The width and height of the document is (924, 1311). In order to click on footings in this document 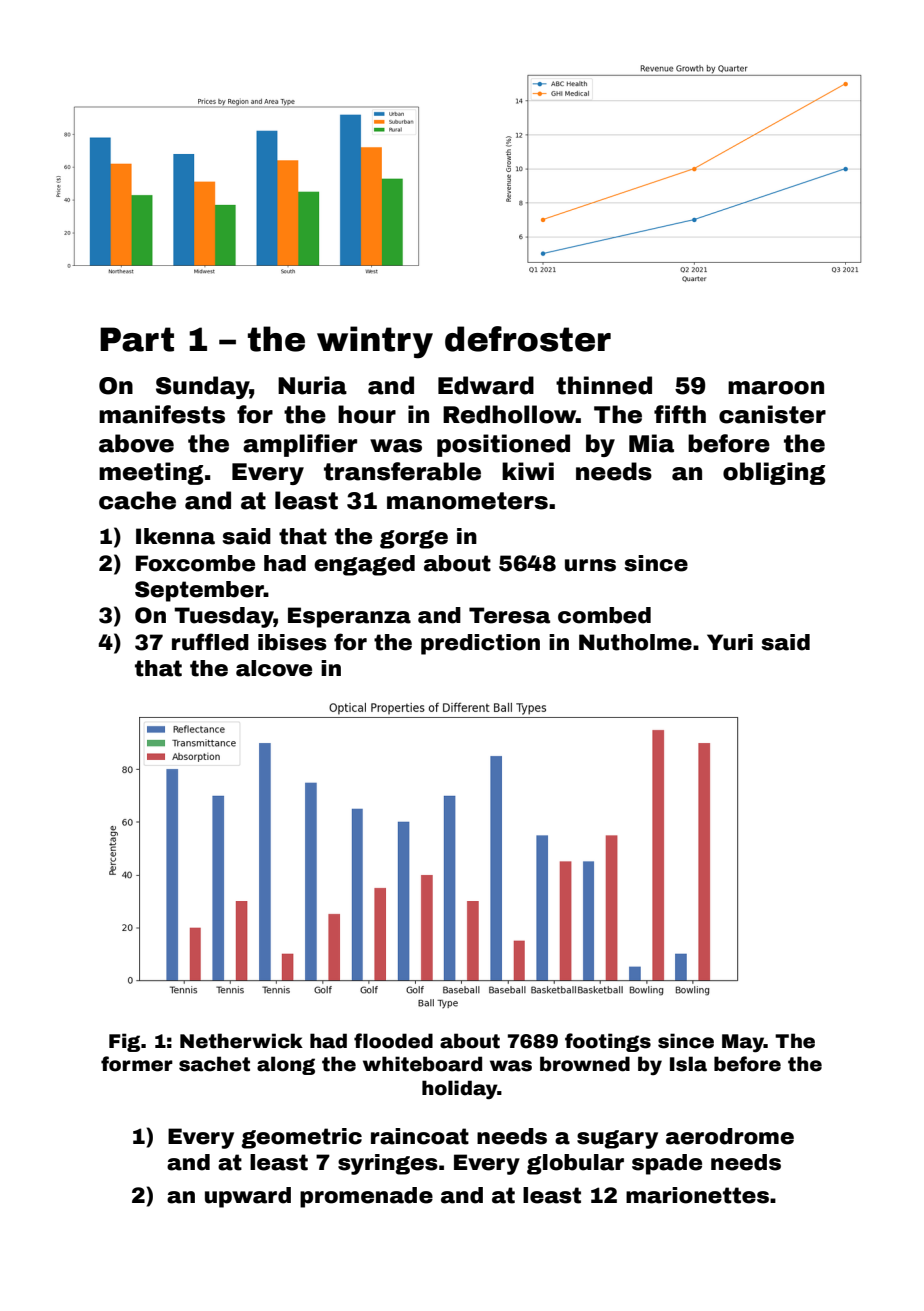, I will do `click(608, 1042)`.
